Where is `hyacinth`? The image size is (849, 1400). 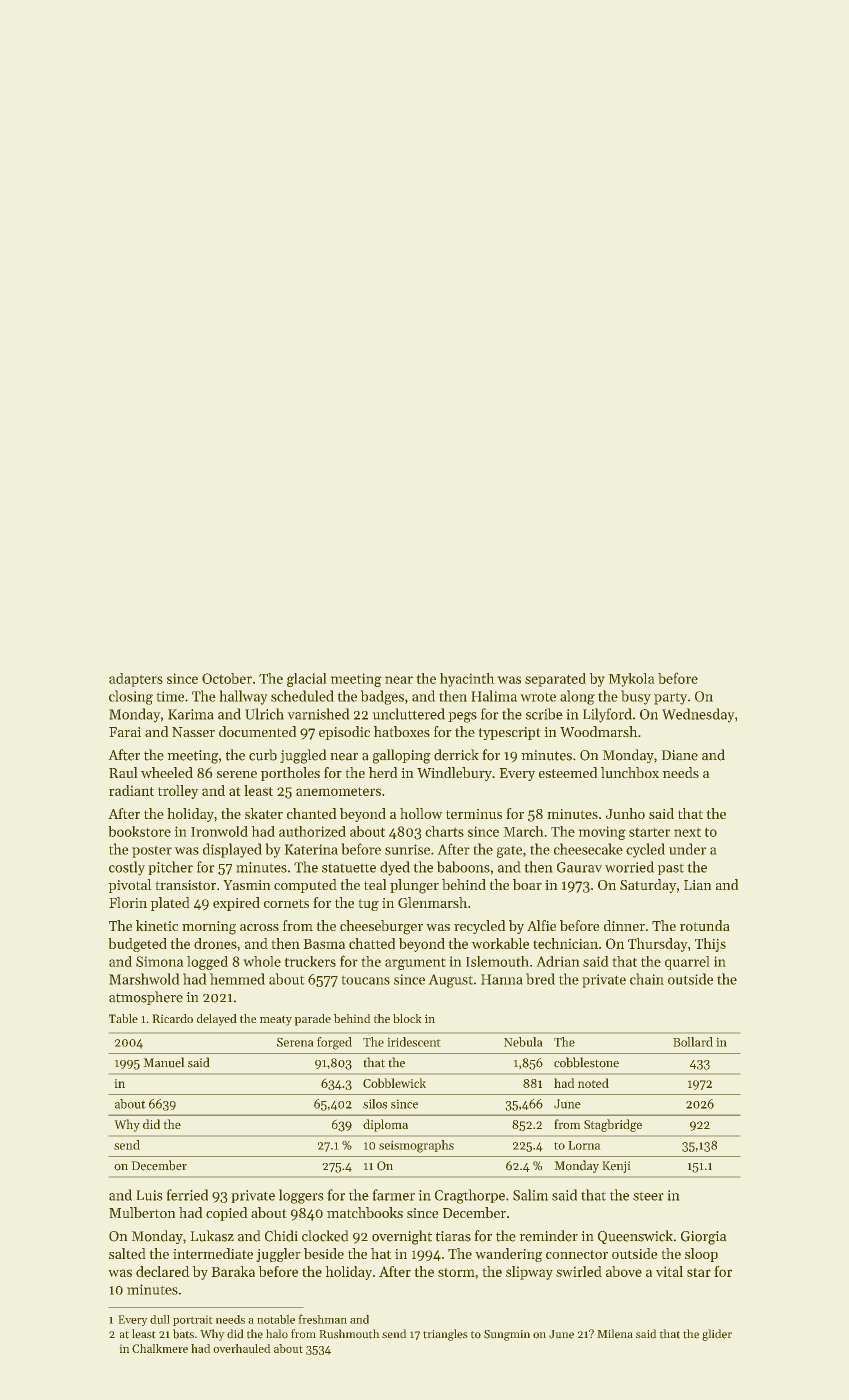 hyacinth is located at coordinates (467, 680).
